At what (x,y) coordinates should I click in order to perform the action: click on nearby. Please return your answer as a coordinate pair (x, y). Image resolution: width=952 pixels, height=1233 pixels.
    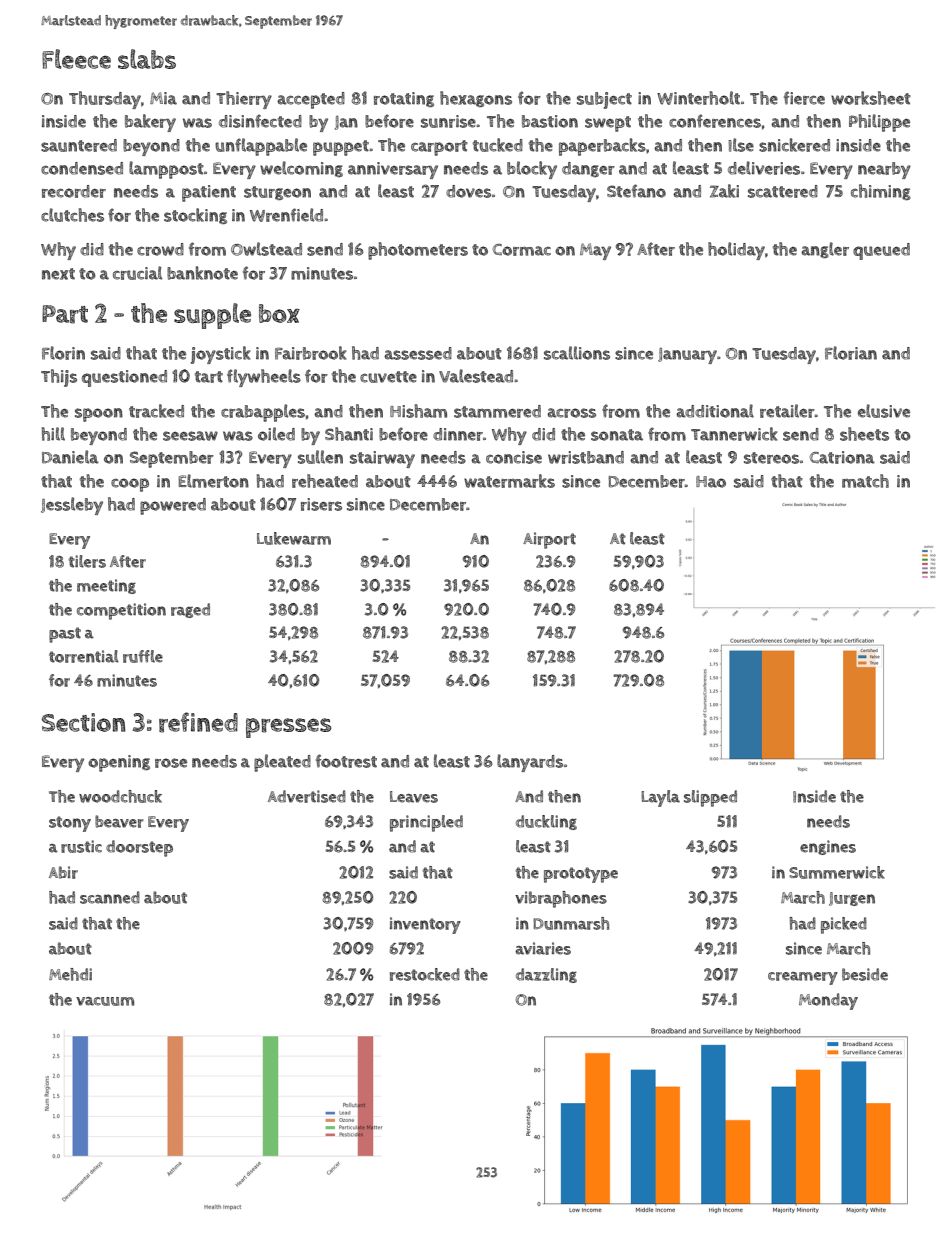
    Looking at the image, I should click on (884, 170).
